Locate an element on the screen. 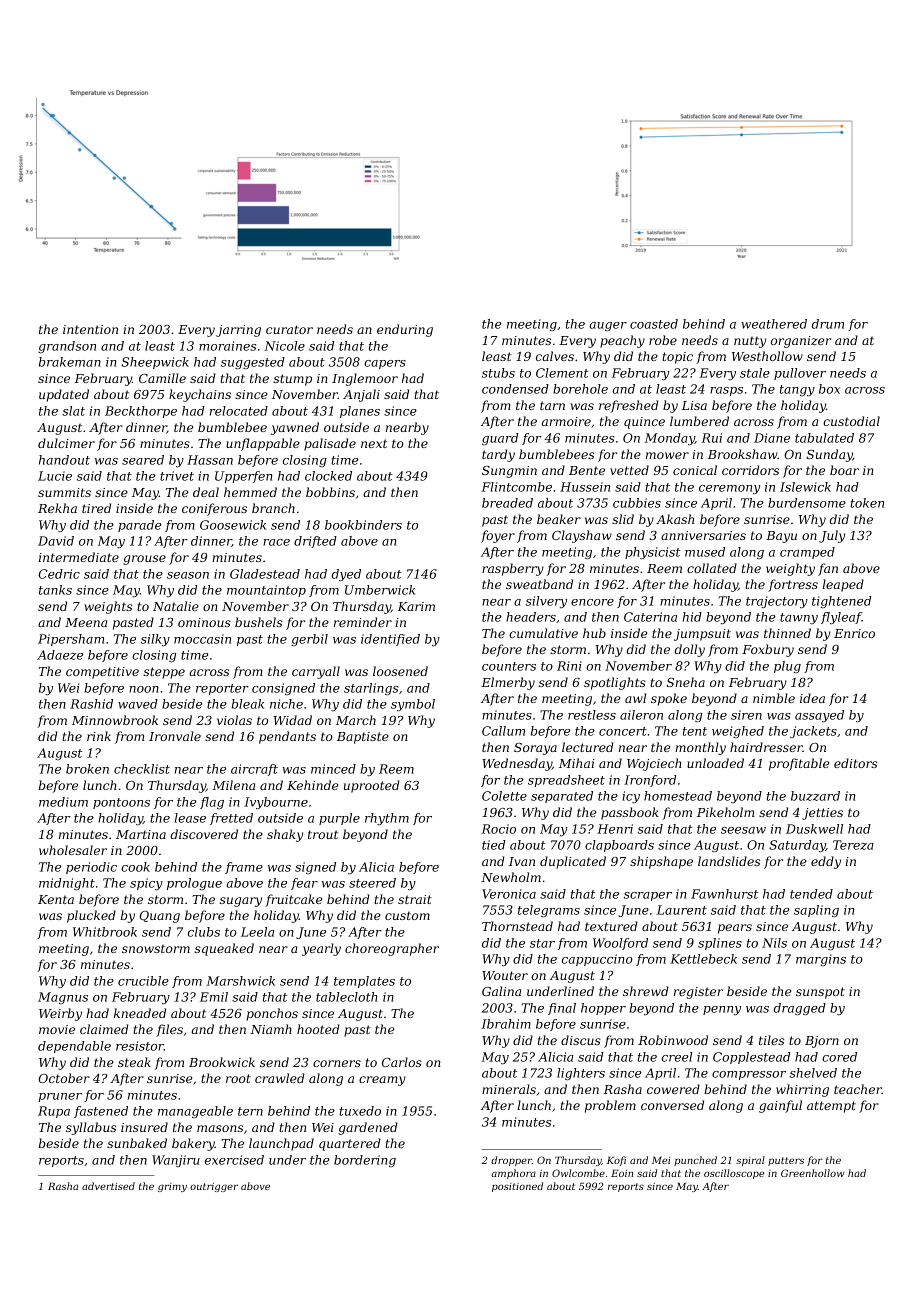  margins is located at coordinates (821, 960).
